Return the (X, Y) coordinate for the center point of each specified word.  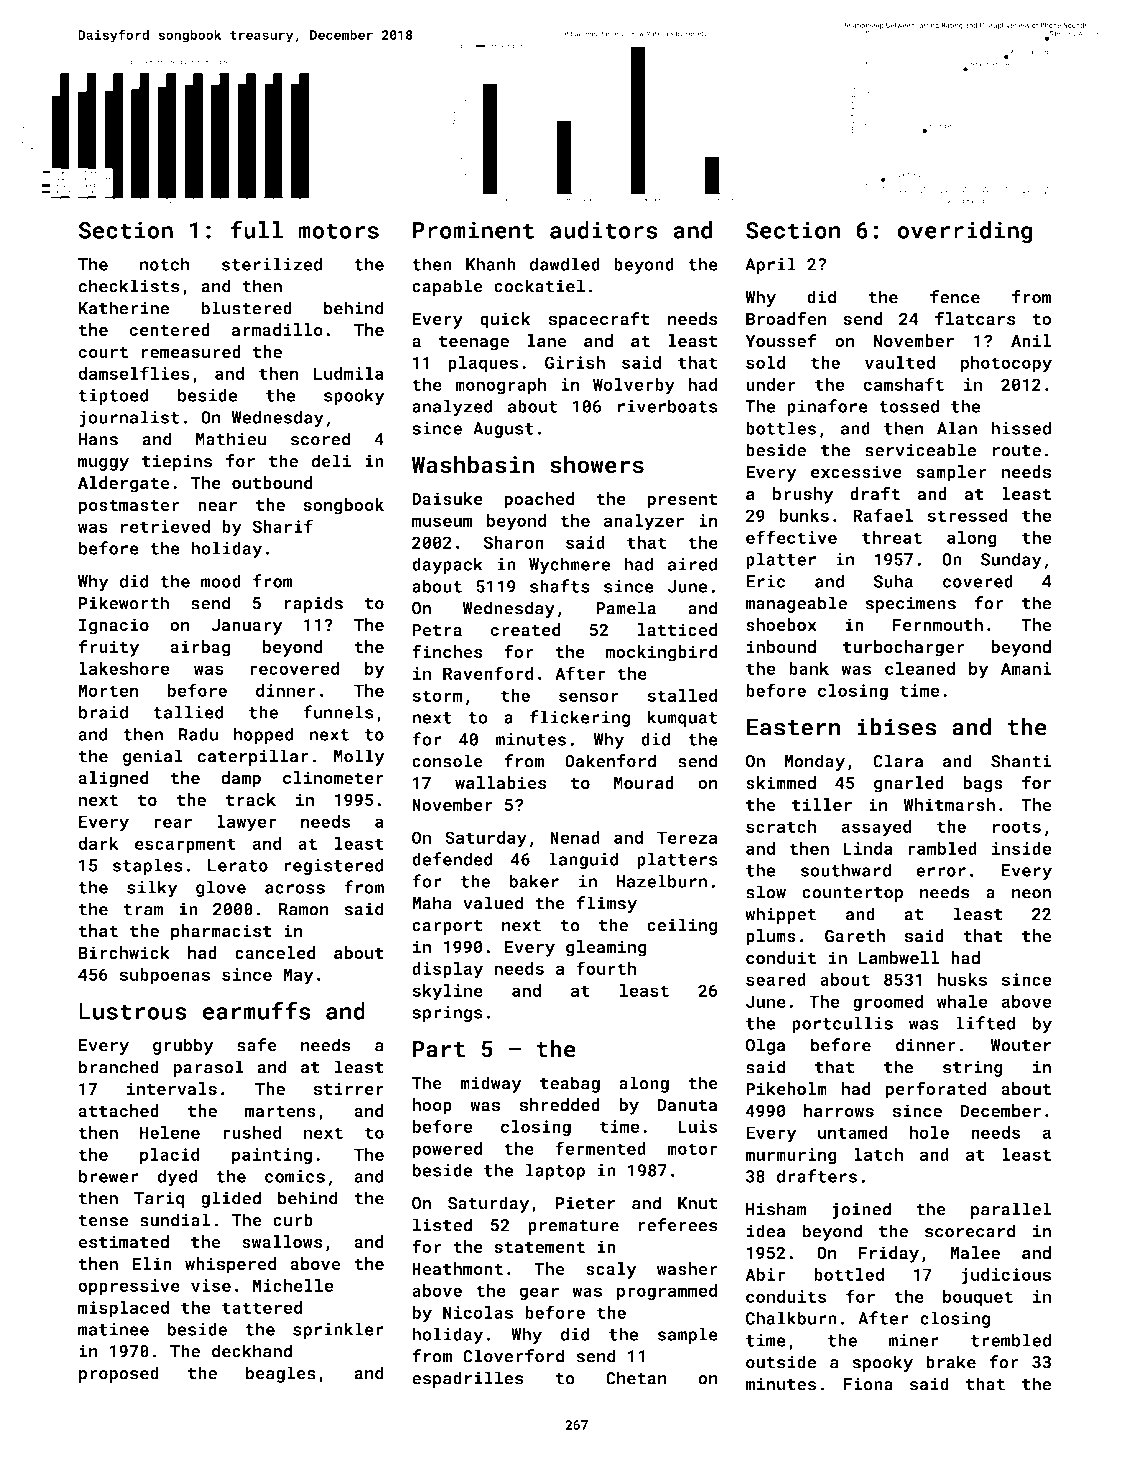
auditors (604, 230)
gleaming (606, 948)
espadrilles (468, 1379)
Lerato (238, 865)
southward (846, 870)
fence (955, 297)
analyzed (452, 407)
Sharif (282, 526)
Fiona (868, 1384)
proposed (119, 1374)
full (256, 229)
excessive (856, 472)
